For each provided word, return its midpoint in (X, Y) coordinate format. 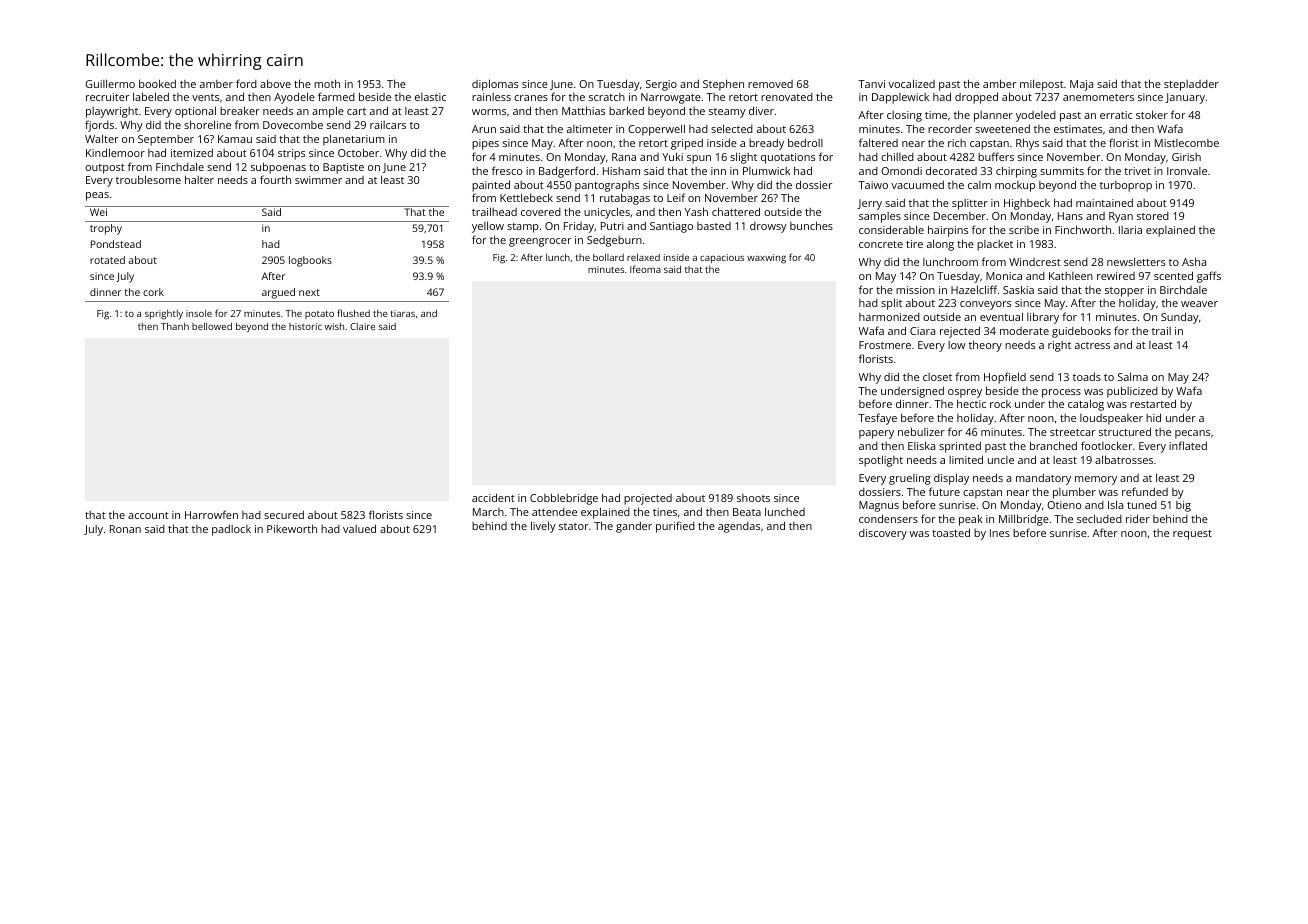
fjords (99, 126)
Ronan (125, 529)
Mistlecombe (1187, 143)
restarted (1153, 403)
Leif (676, 197)
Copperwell (656, 130)
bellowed (212, 326)
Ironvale (1187, 171)
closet (937, 377)
